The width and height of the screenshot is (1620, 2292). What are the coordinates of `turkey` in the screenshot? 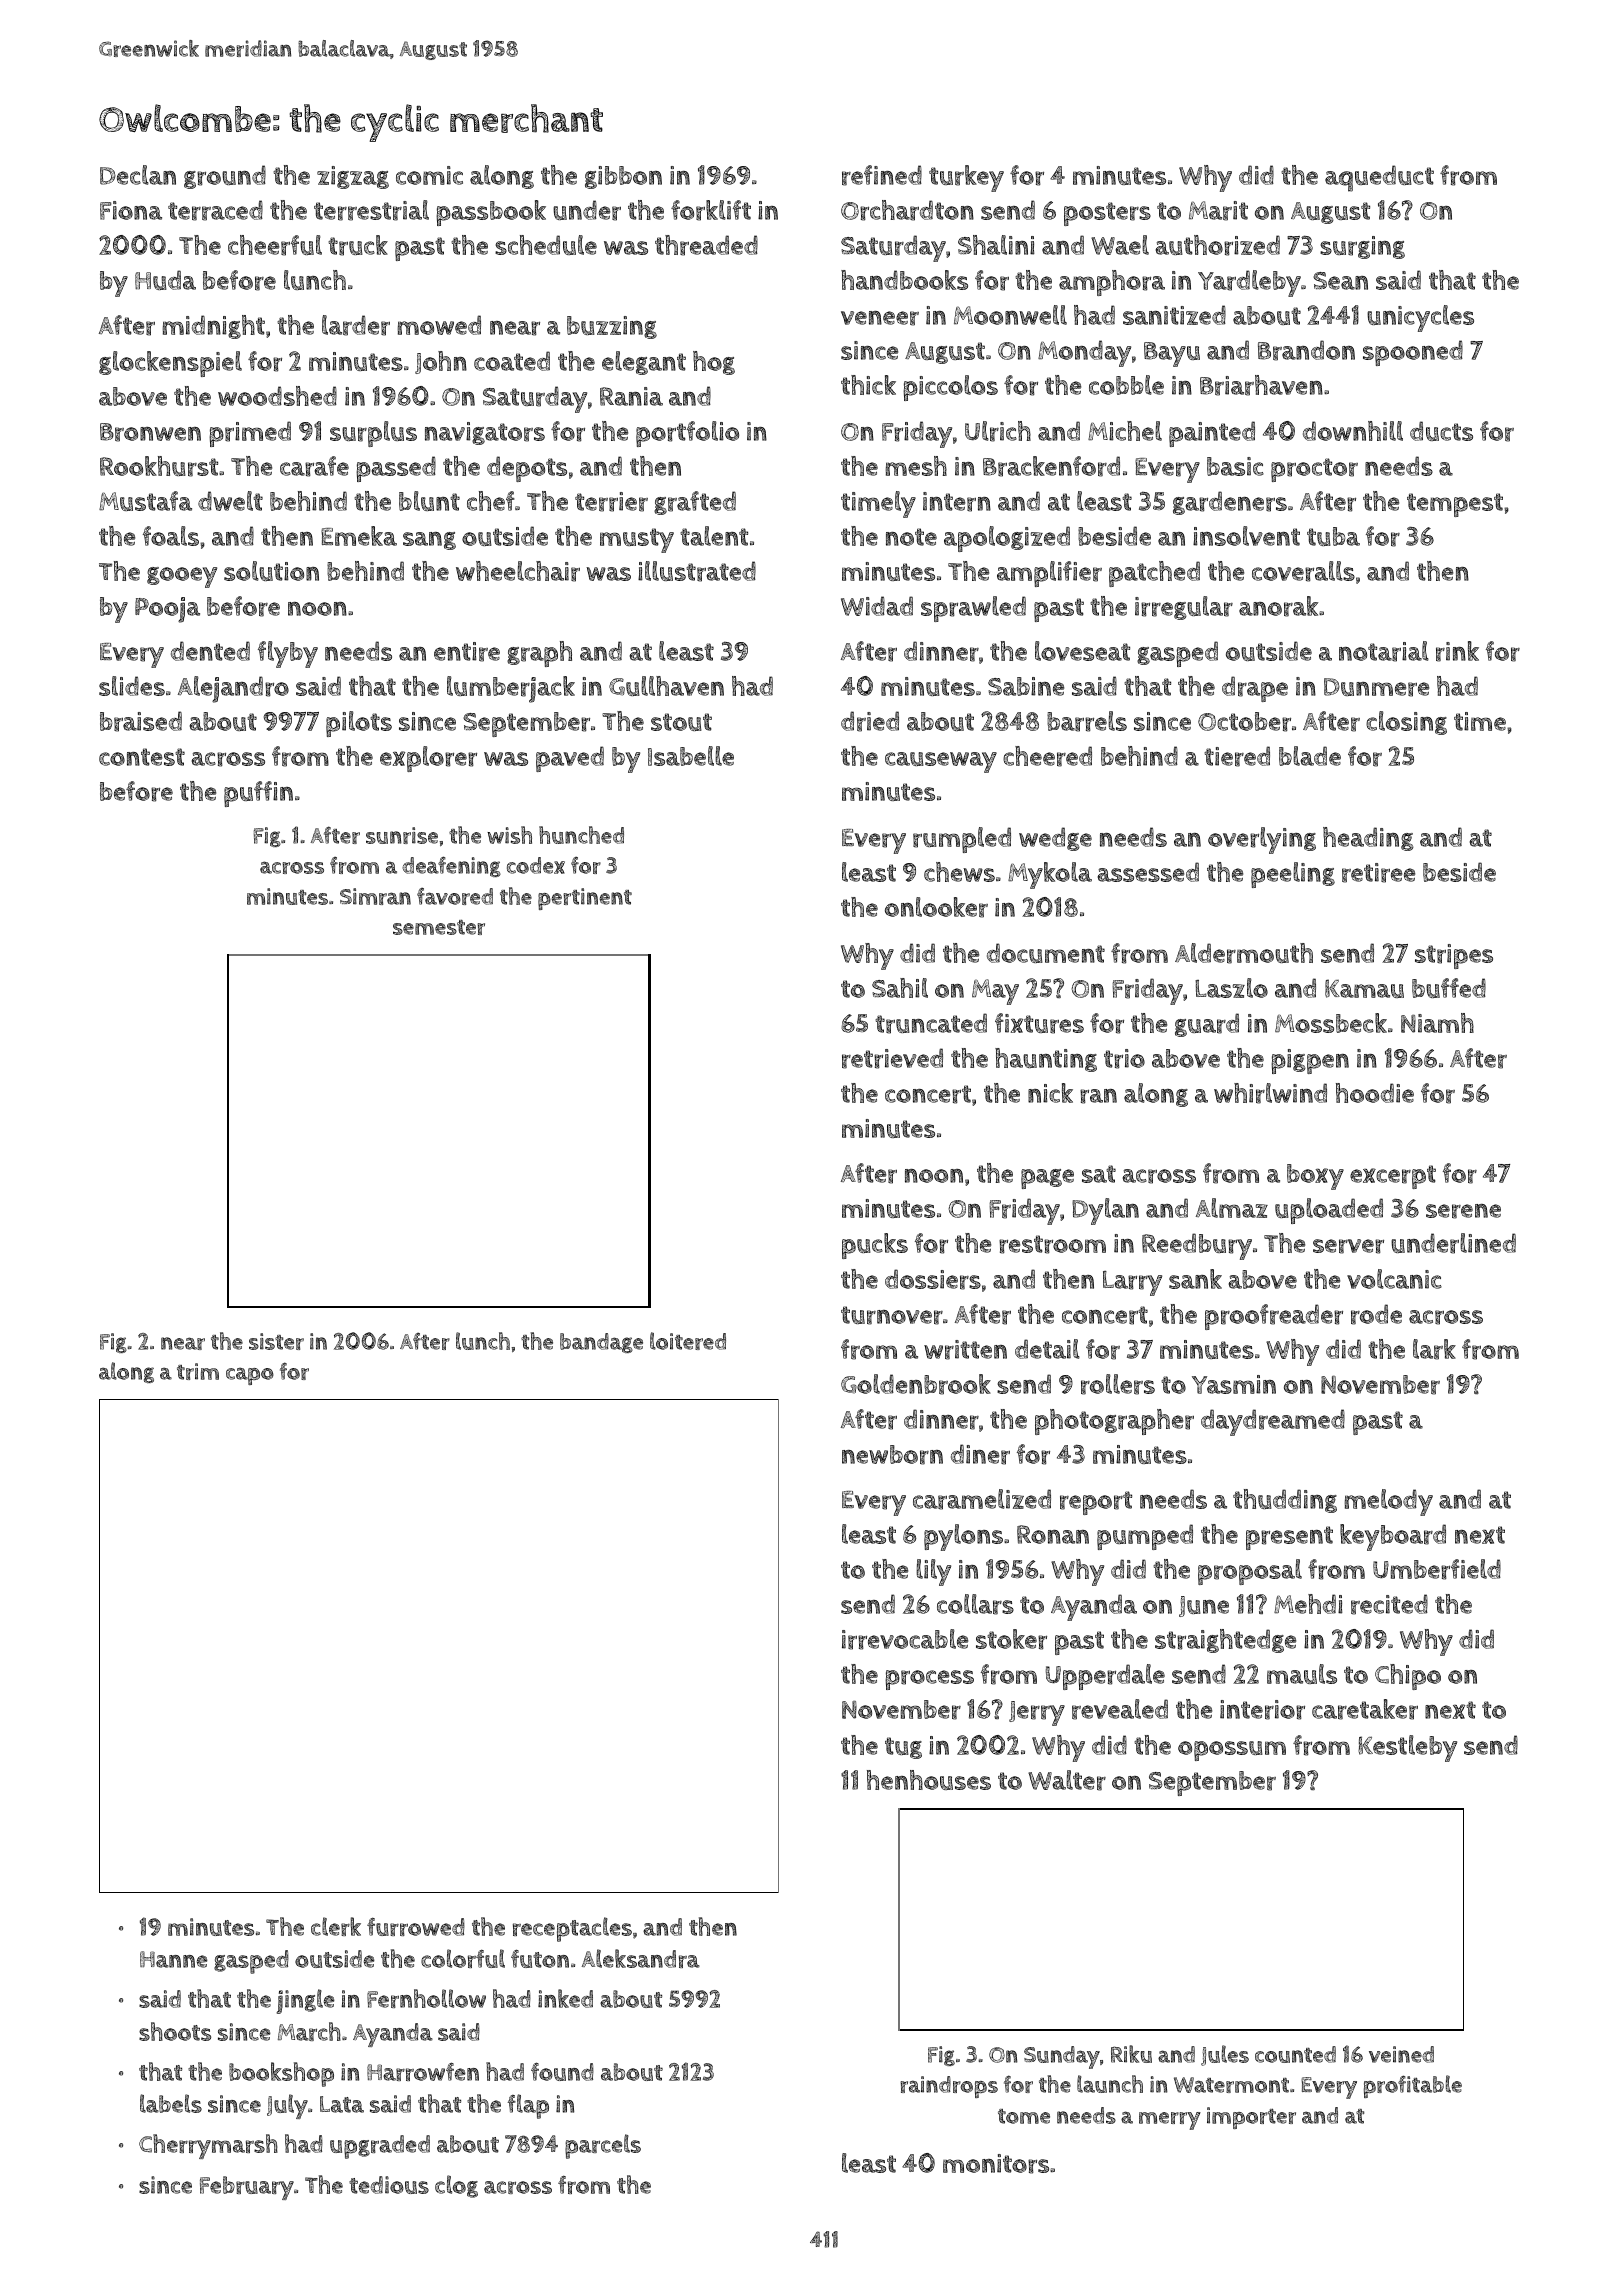 It's located at (966, 178).
